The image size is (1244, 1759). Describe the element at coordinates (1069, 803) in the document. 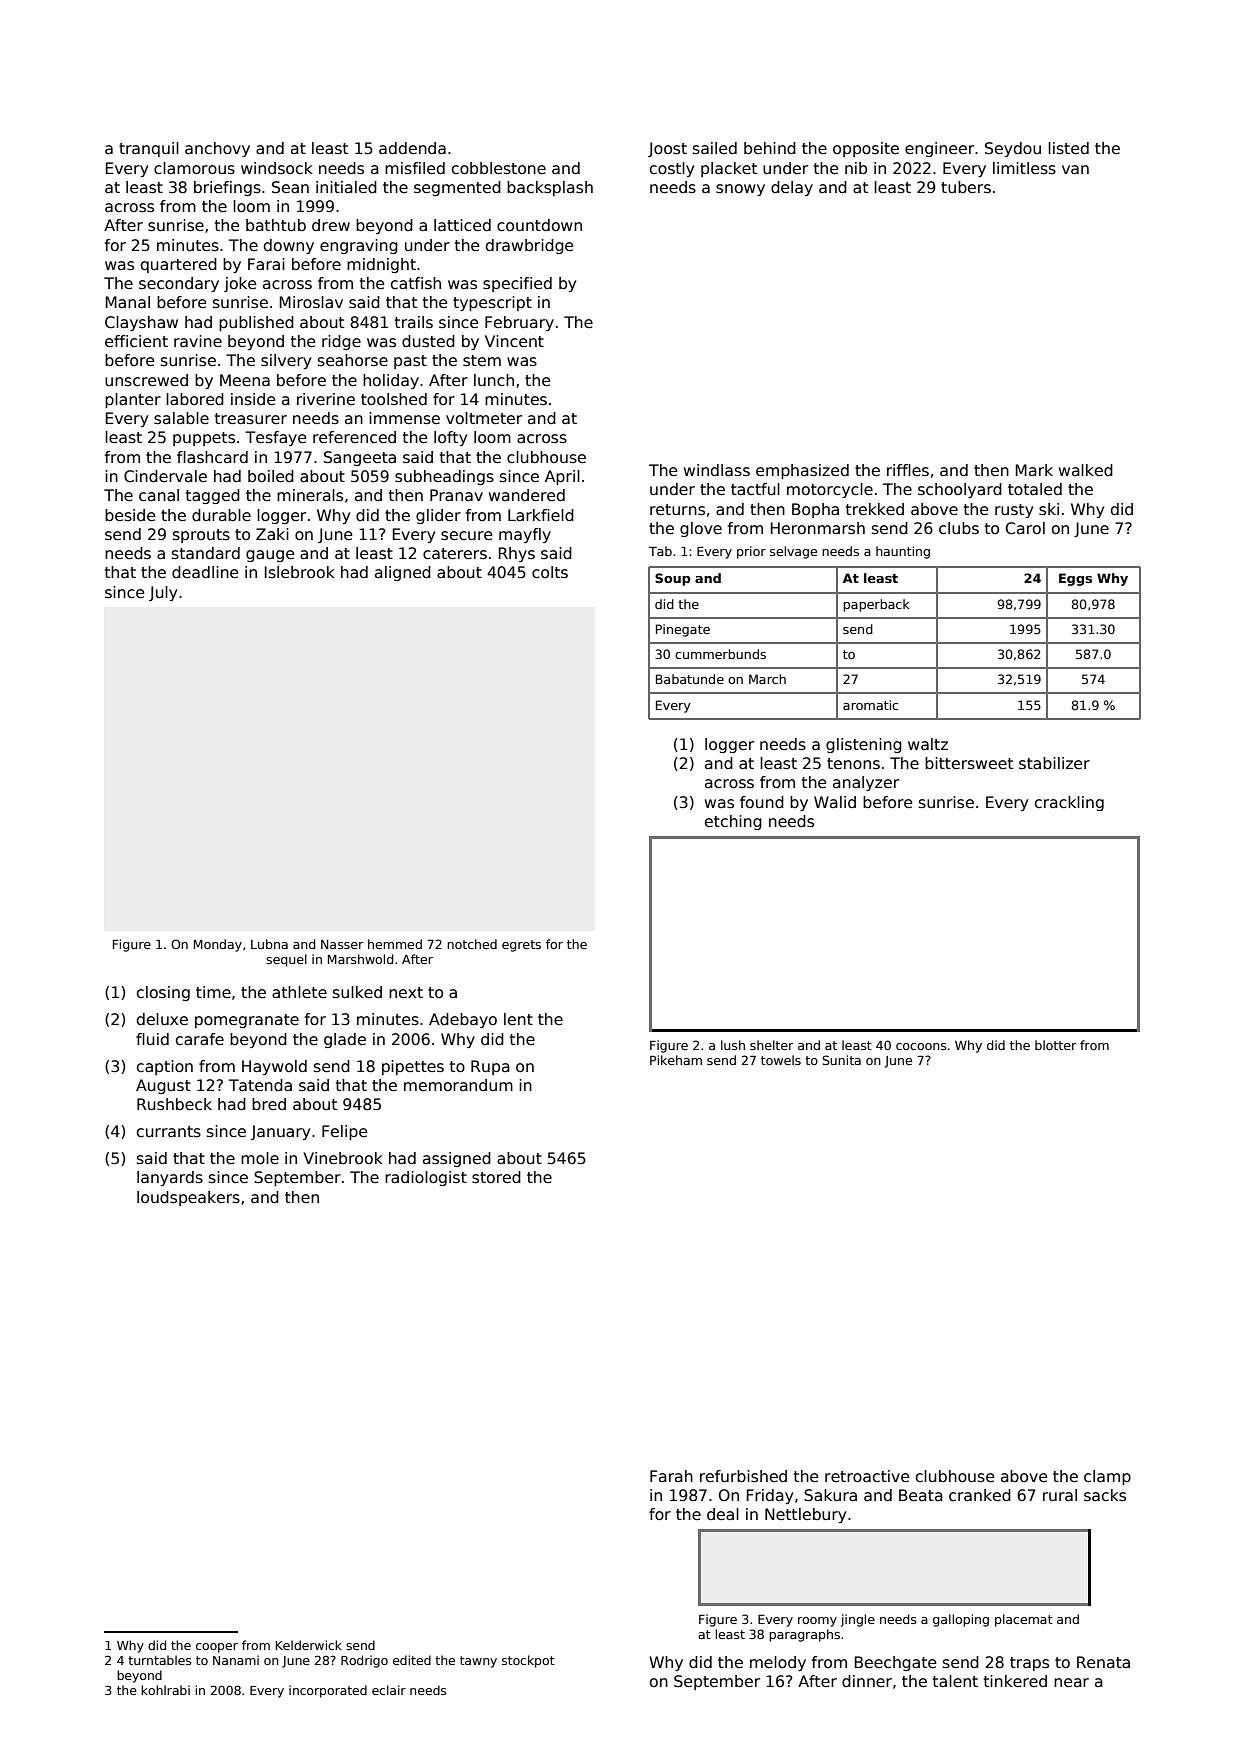

I see `crackling` at that location.
